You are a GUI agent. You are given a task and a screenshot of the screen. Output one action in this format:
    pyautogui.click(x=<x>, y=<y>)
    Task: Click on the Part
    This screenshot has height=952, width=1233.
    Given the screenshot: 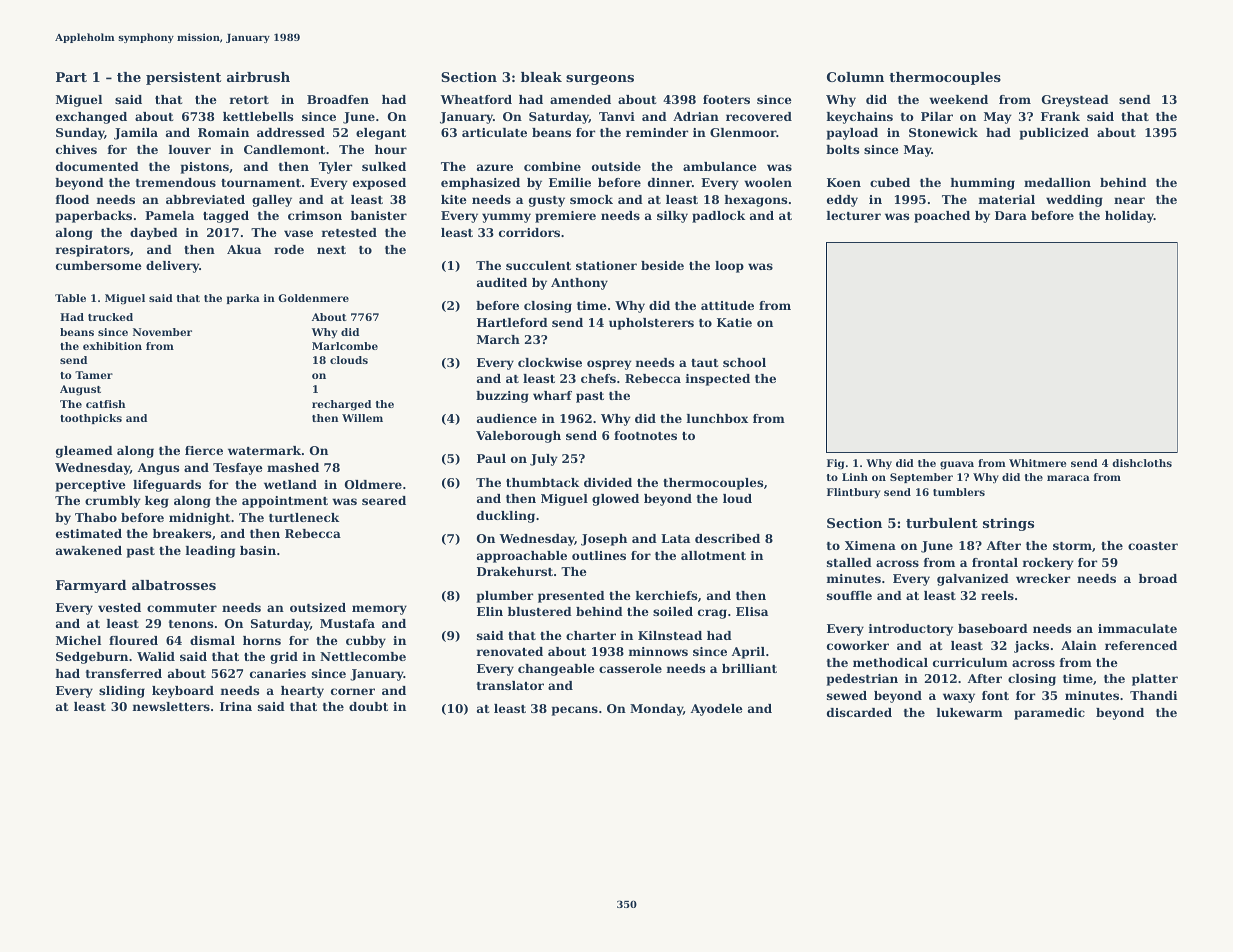 What is the action you would take?
    pyautogui.click(x=71, y=77)
